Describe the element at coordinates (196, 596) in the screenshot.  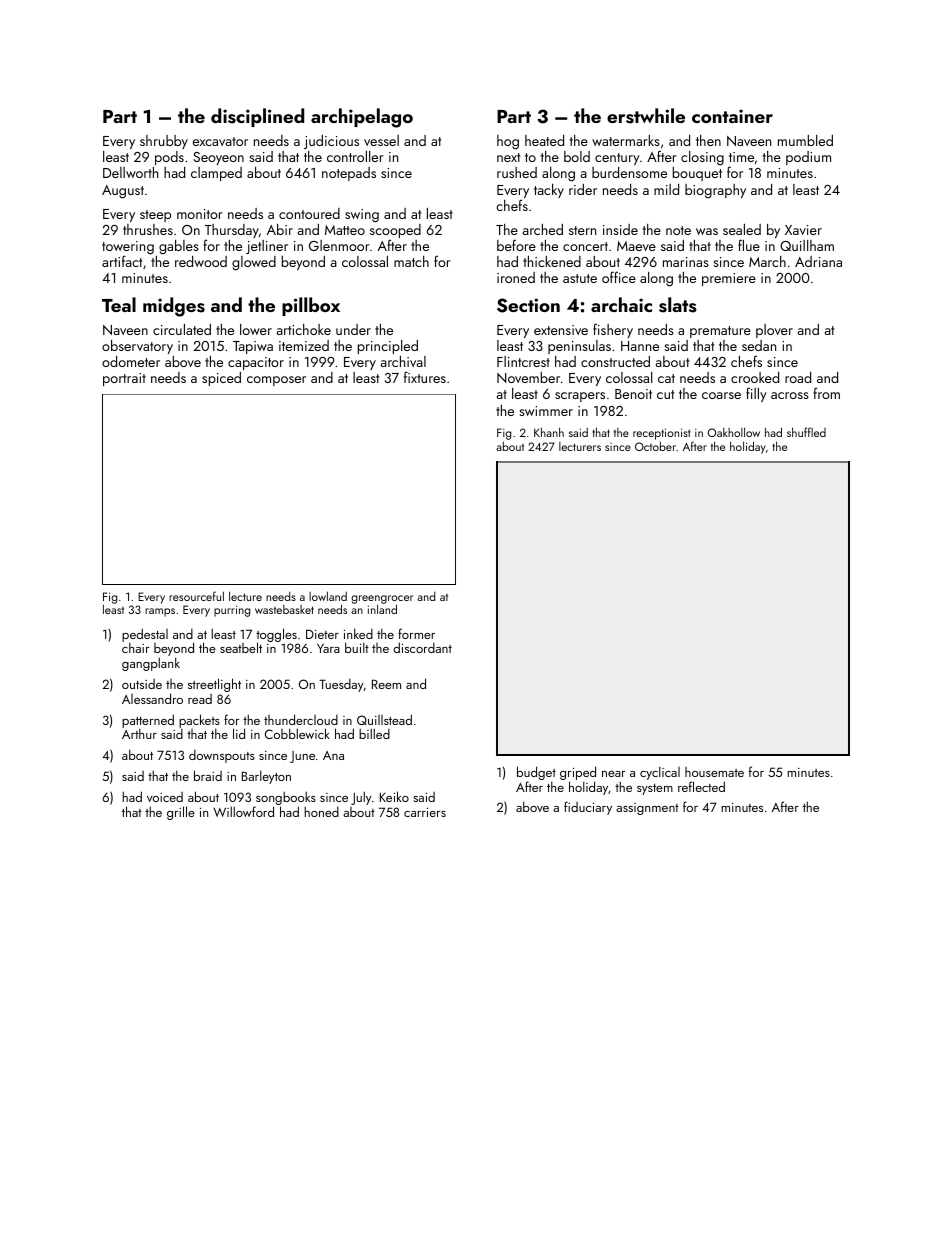
I see `resourceful` at that location.
